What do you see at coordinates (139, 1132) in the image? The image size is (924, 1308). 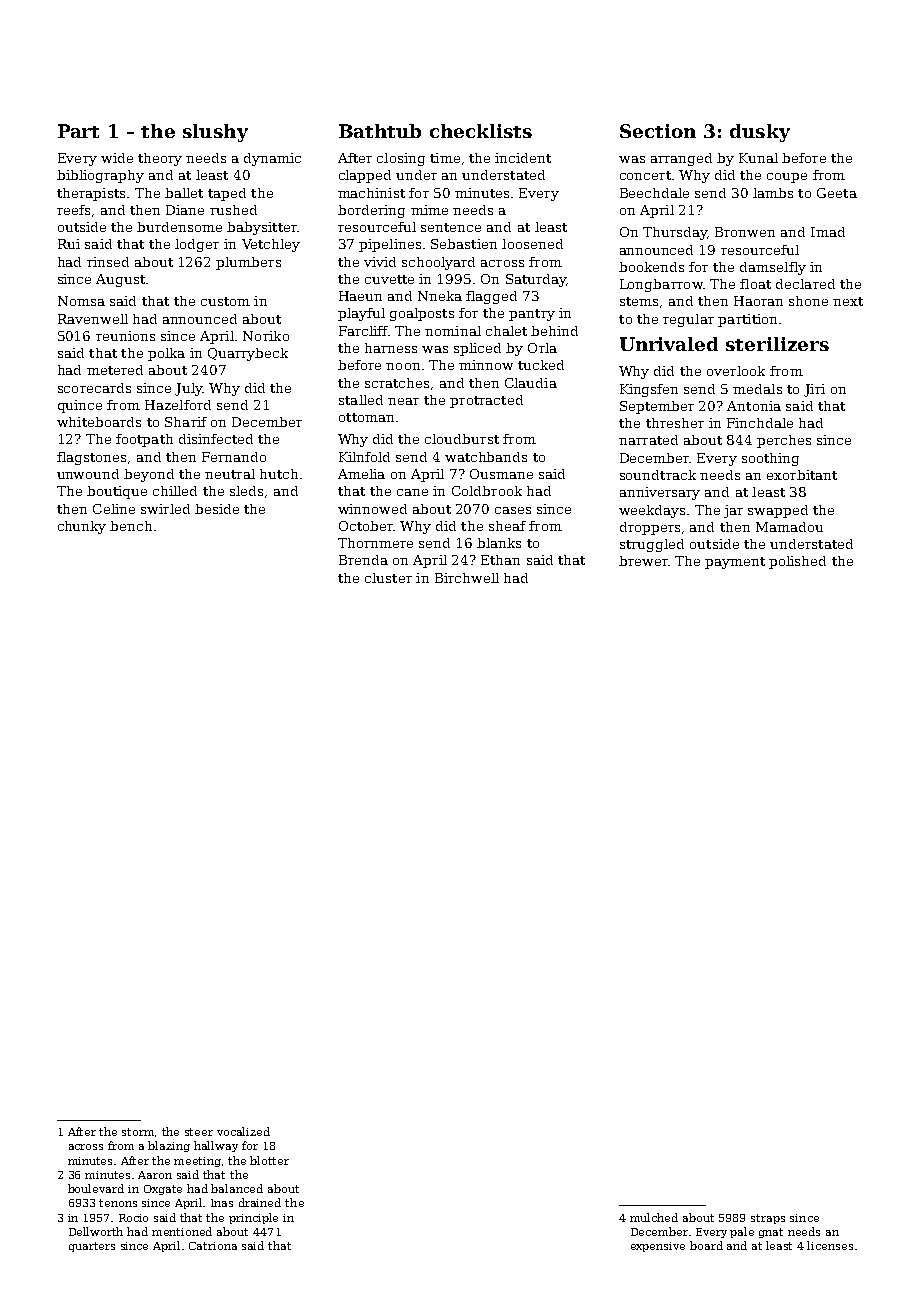 I see `storm` at bounding box center [139, 1132].
